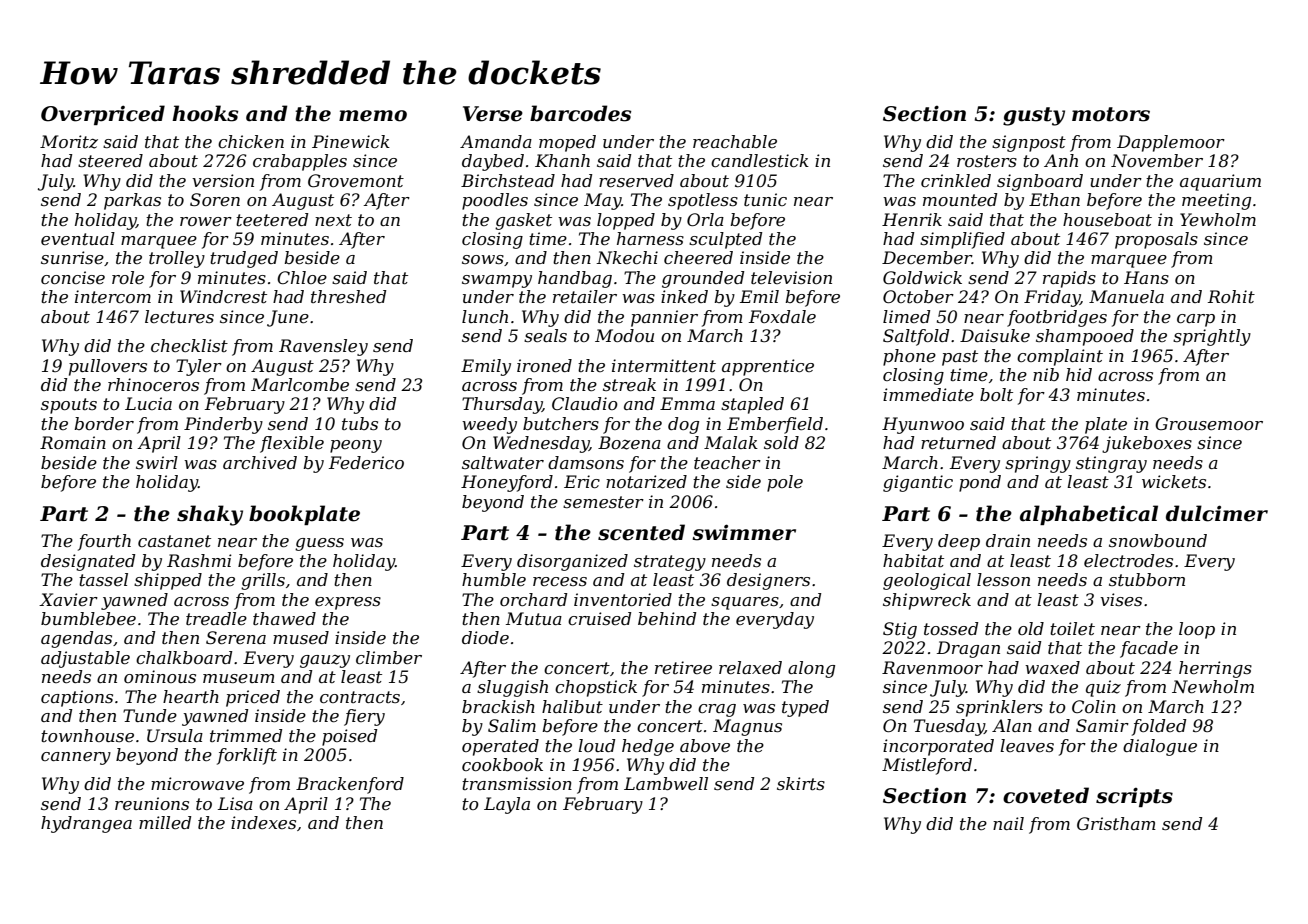 This screenshot has width=1308, height=924. I want to click on pannier, so click(664, 318).
